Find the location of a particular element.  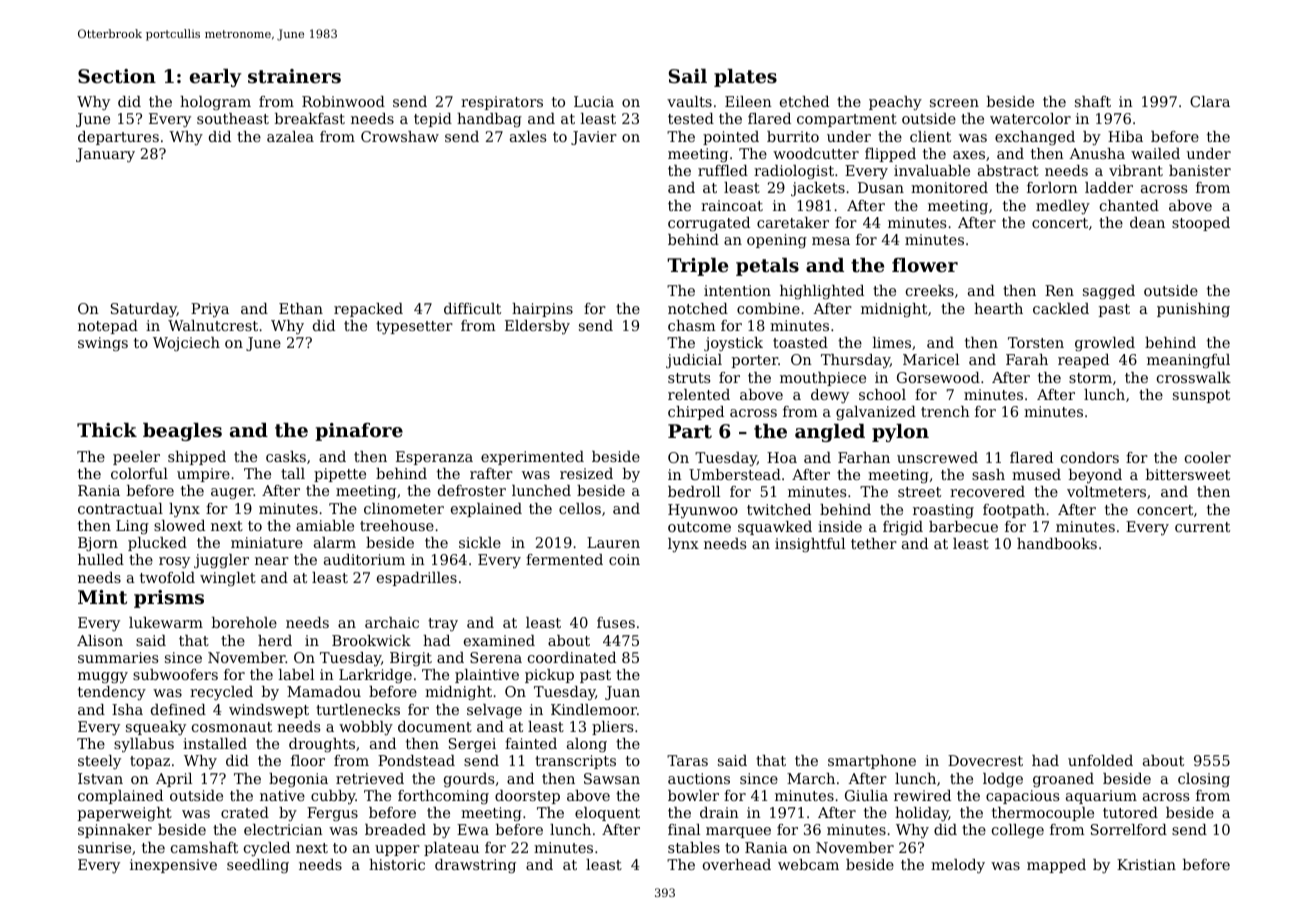

webcam is located at coordinates (808, 864).
